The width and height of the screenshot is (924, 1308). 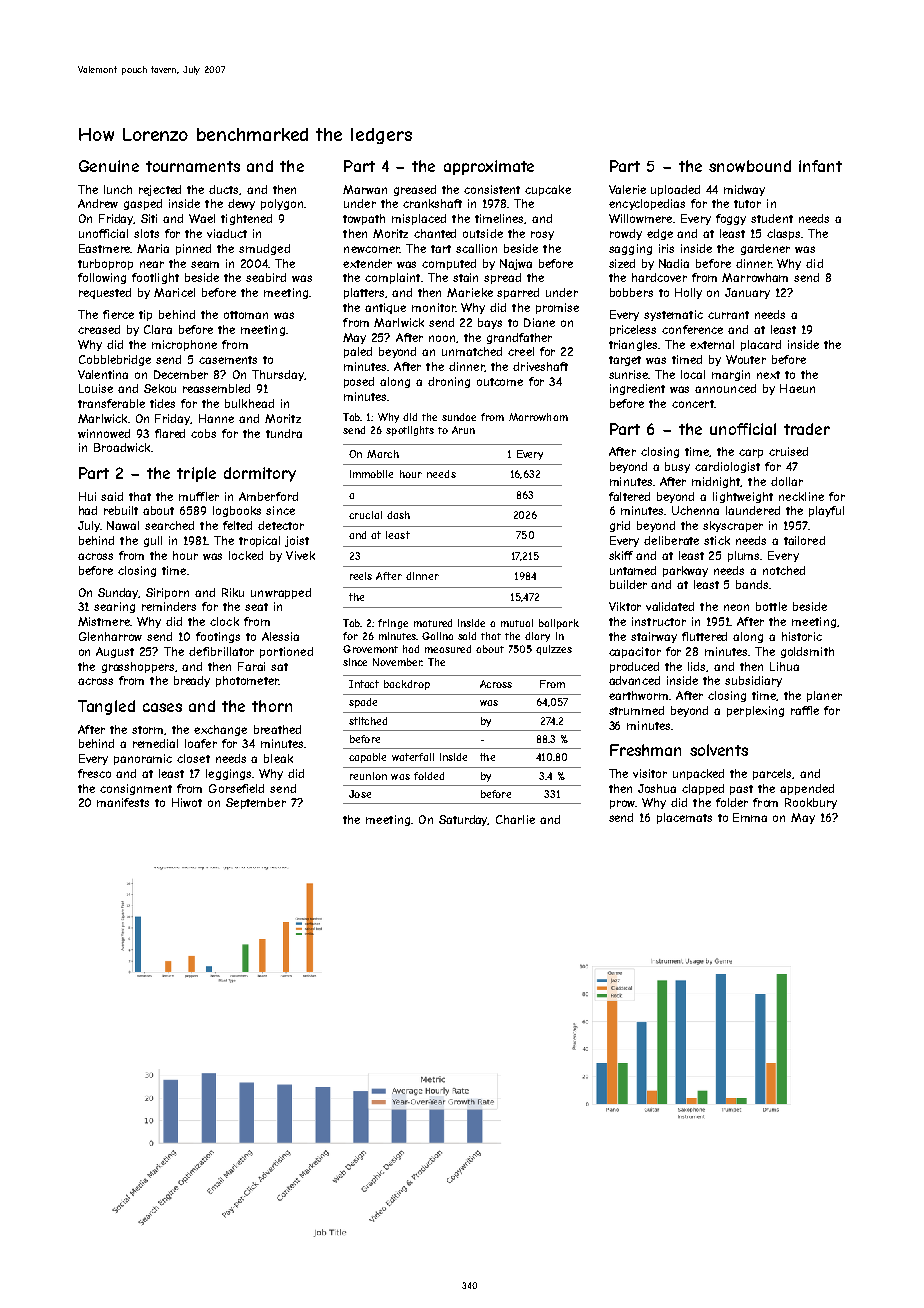 I want to click on storm, so click(x=148, y=730).
